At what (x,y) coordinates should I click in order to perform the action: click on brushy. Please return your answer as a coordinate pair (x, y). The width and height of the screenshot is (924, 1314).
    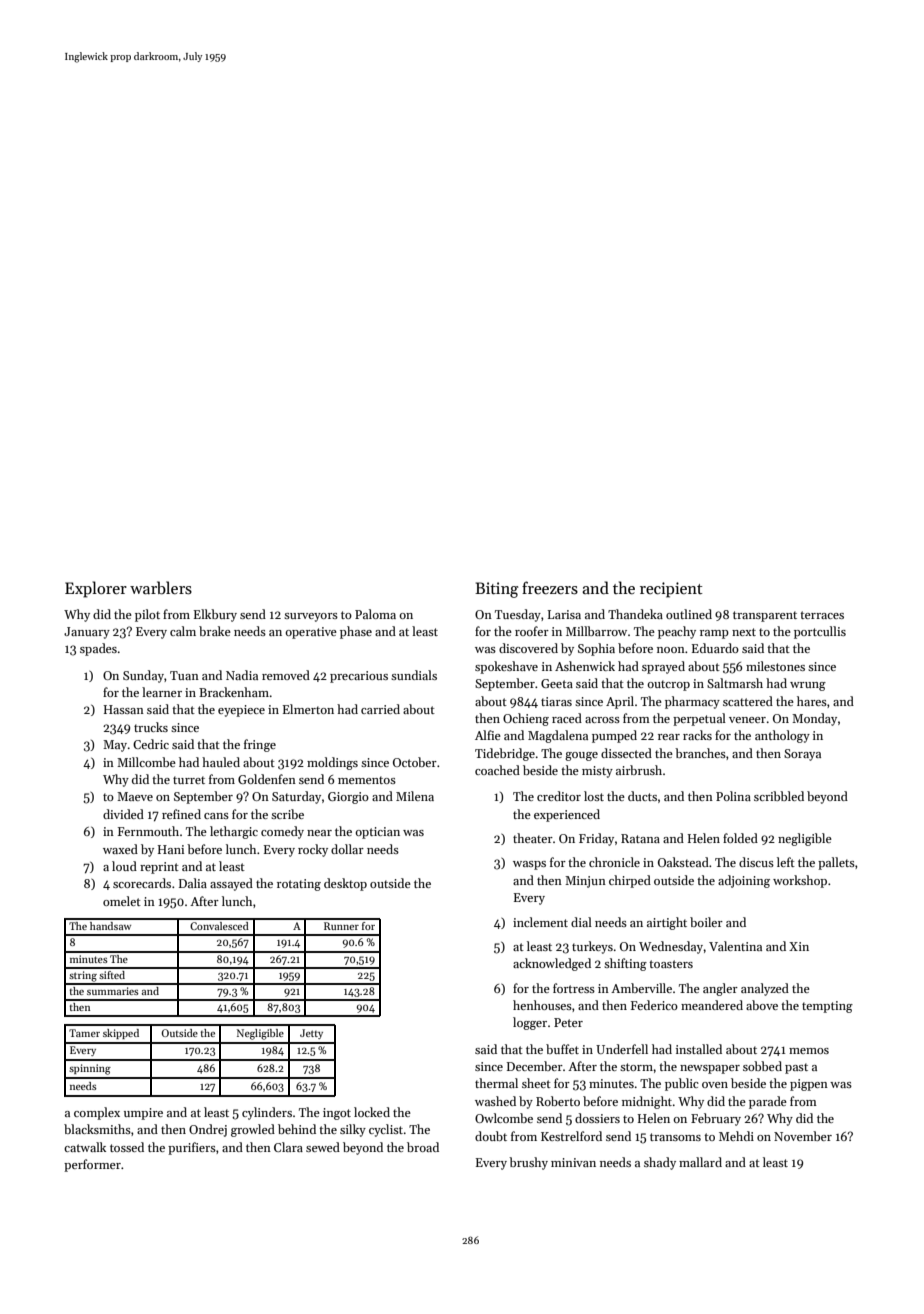
    Looking at the image, I should click on (528, 1163).
